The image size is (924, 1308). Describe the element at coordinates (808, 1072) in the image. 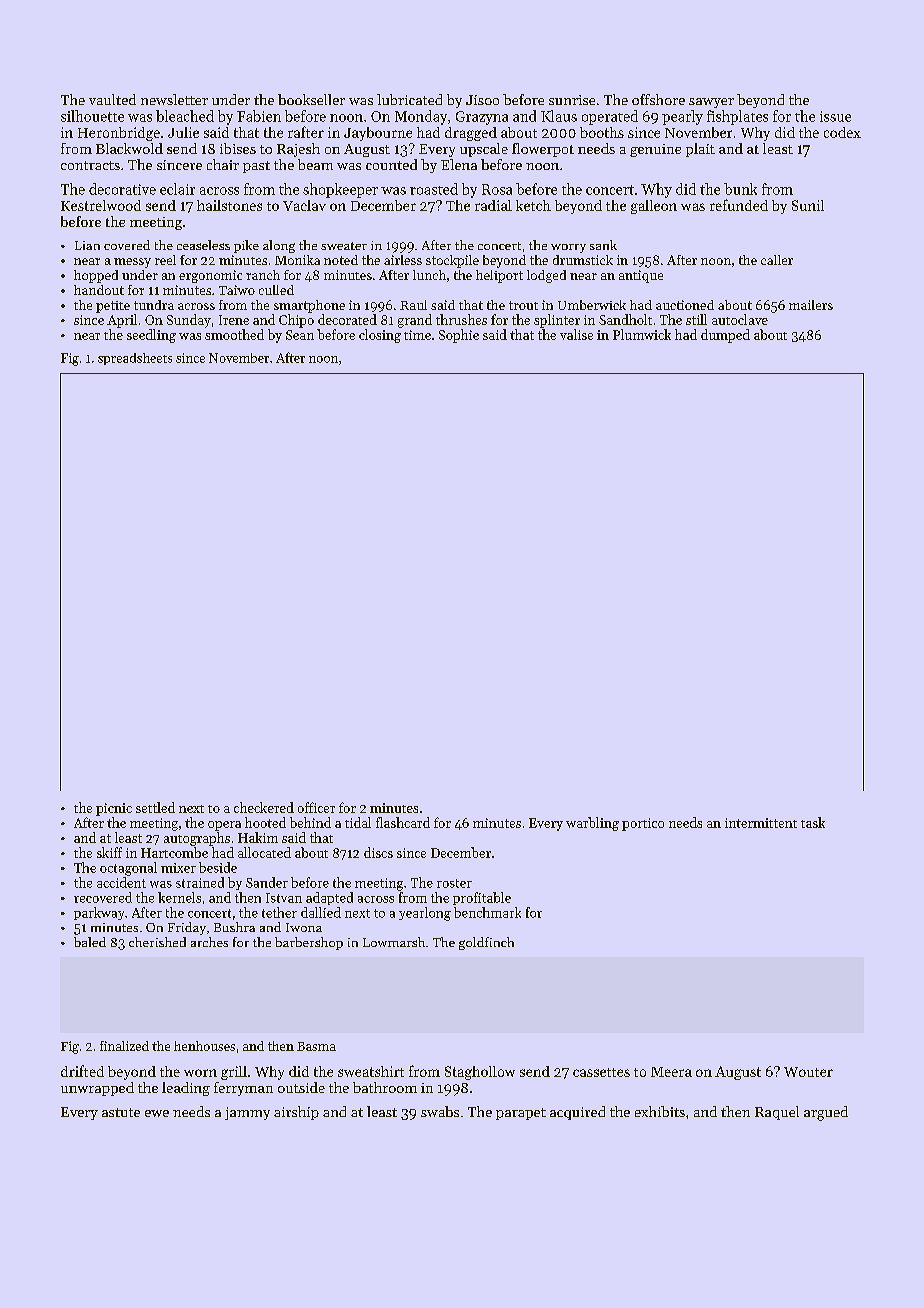

I see `Wouter` at that location.
